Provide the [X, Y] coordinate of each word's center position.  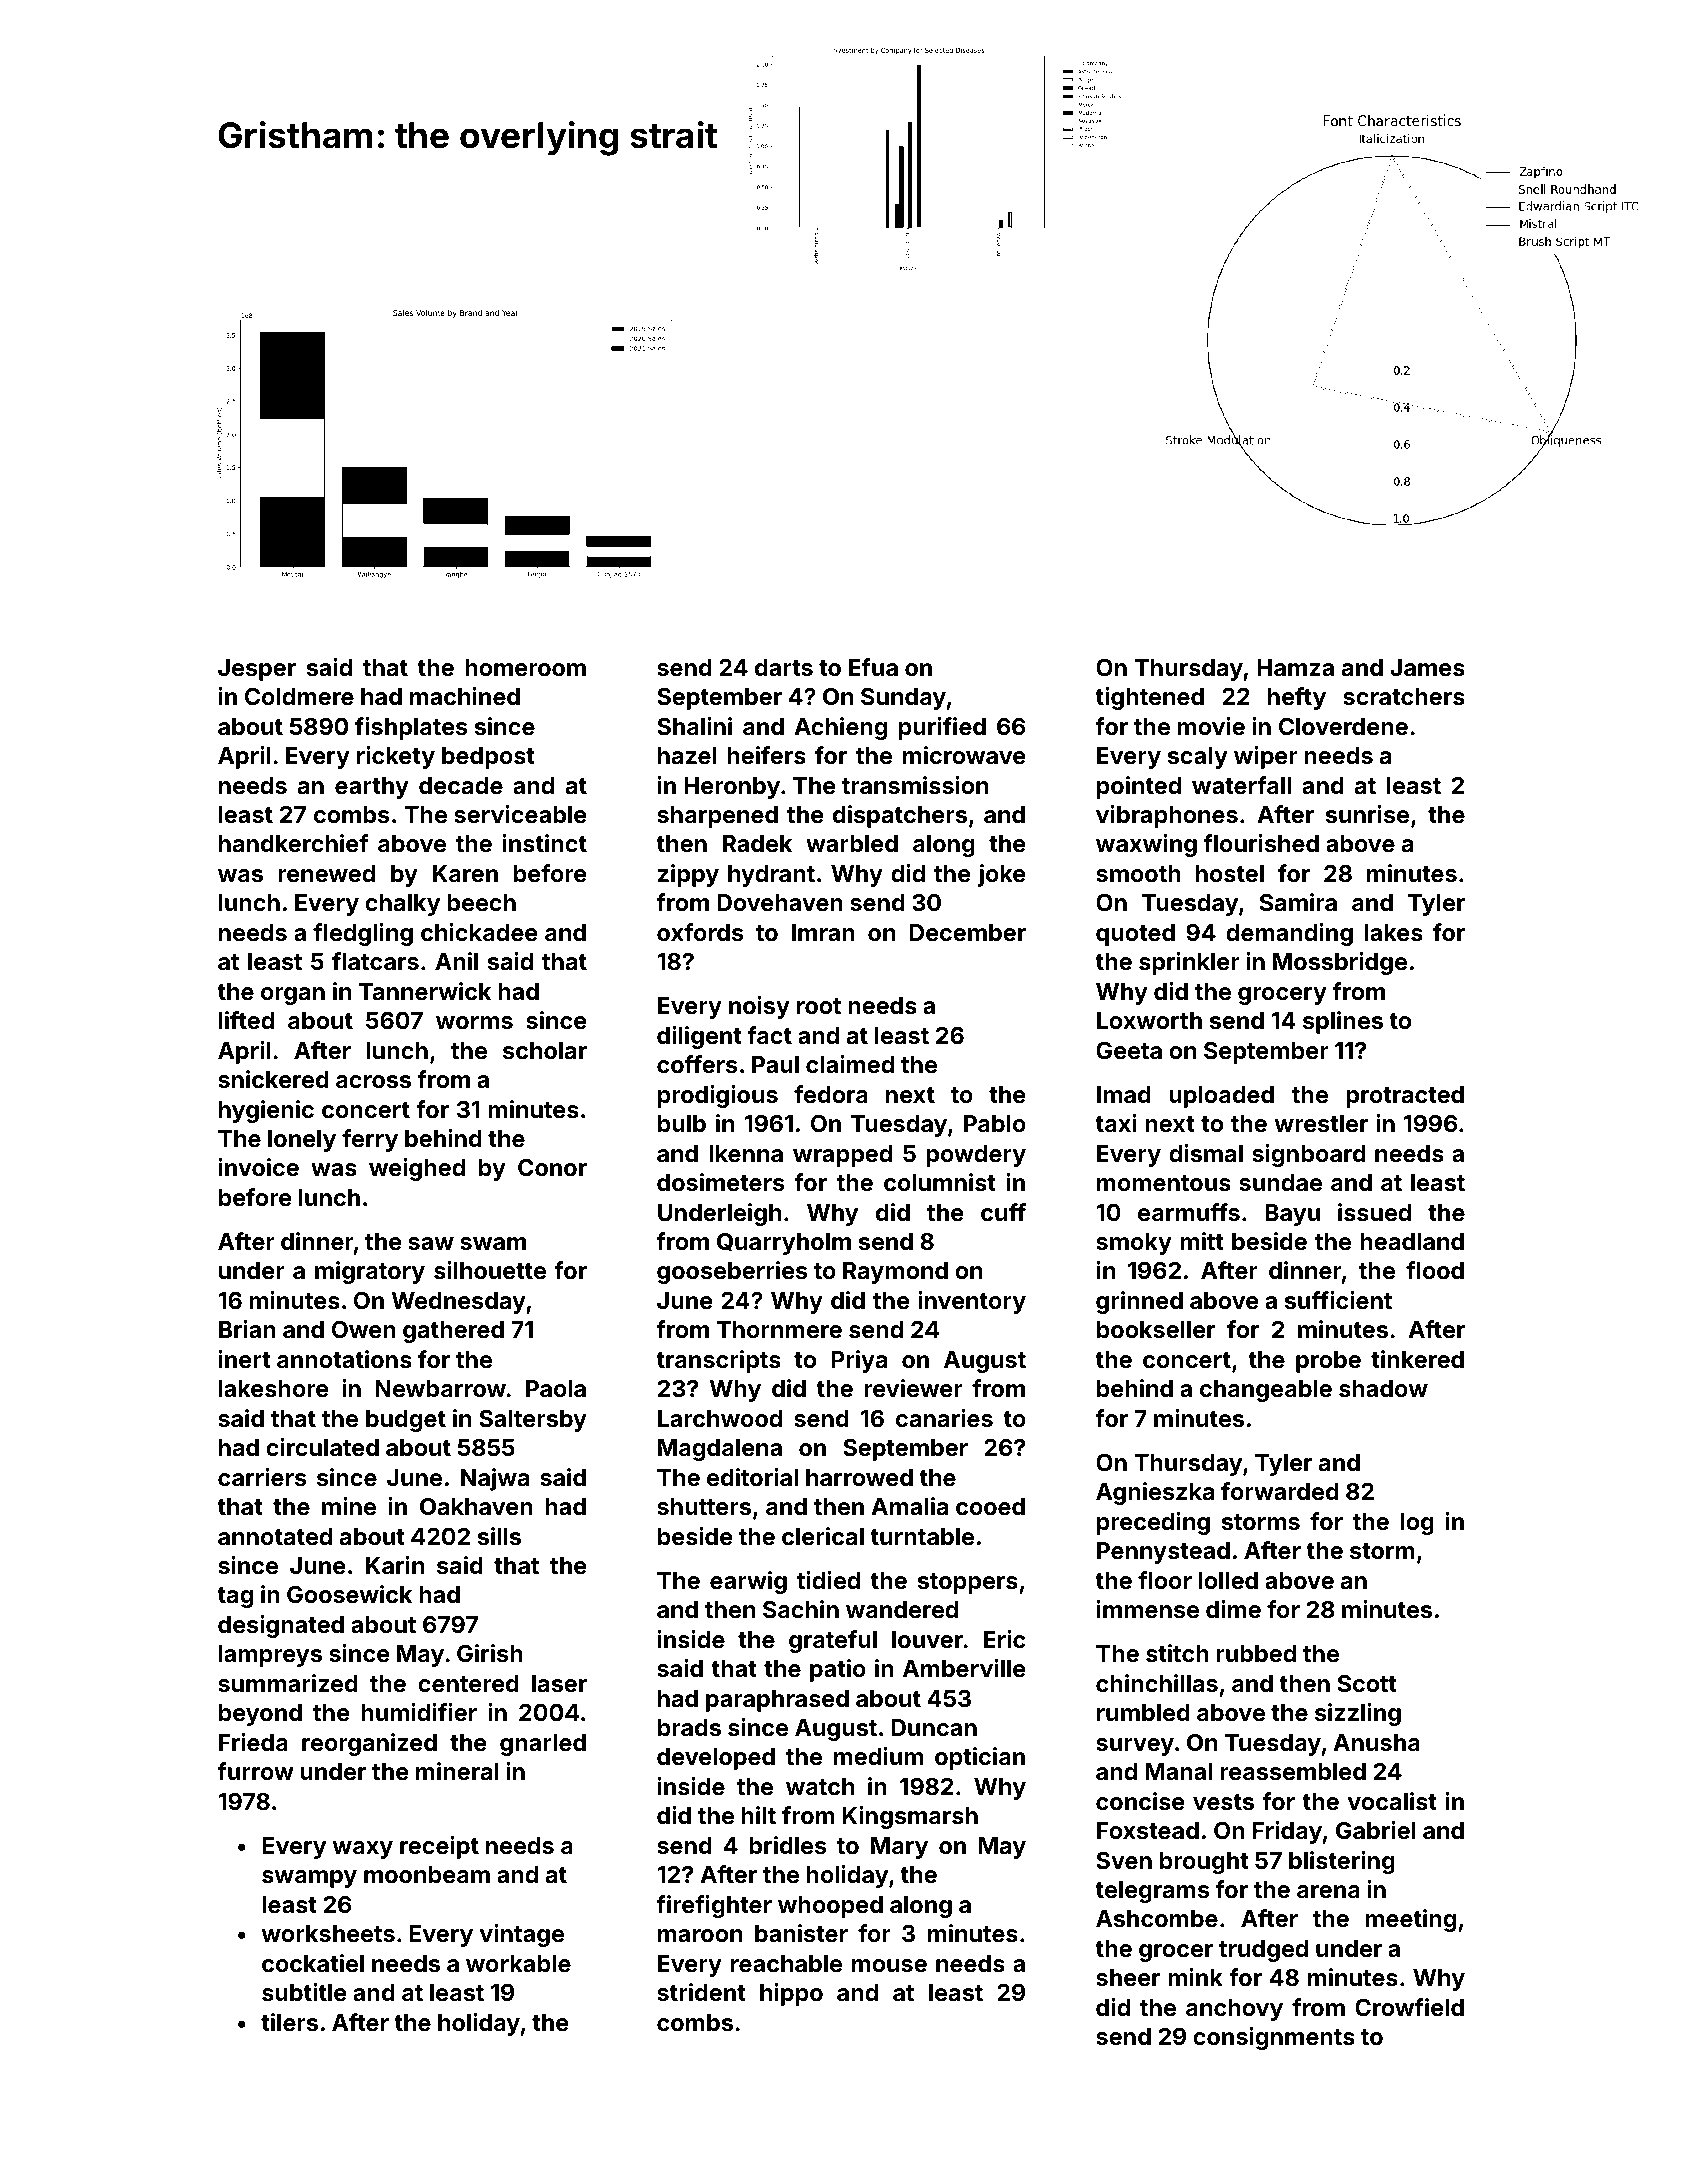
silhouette [490, 1270]
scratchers [1404, 696]
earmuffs [1189, 1212]
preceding [1153, 1523]
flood [1435, 1270]
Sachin [801, 1609]
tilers [289, 2022]
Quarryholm [784, 1244]
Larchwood [720, 1418]
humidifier [419, 1712]
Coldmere [299, 696]
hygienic [266, 1111]
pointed [1139, 787]
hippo [791, 1994]
